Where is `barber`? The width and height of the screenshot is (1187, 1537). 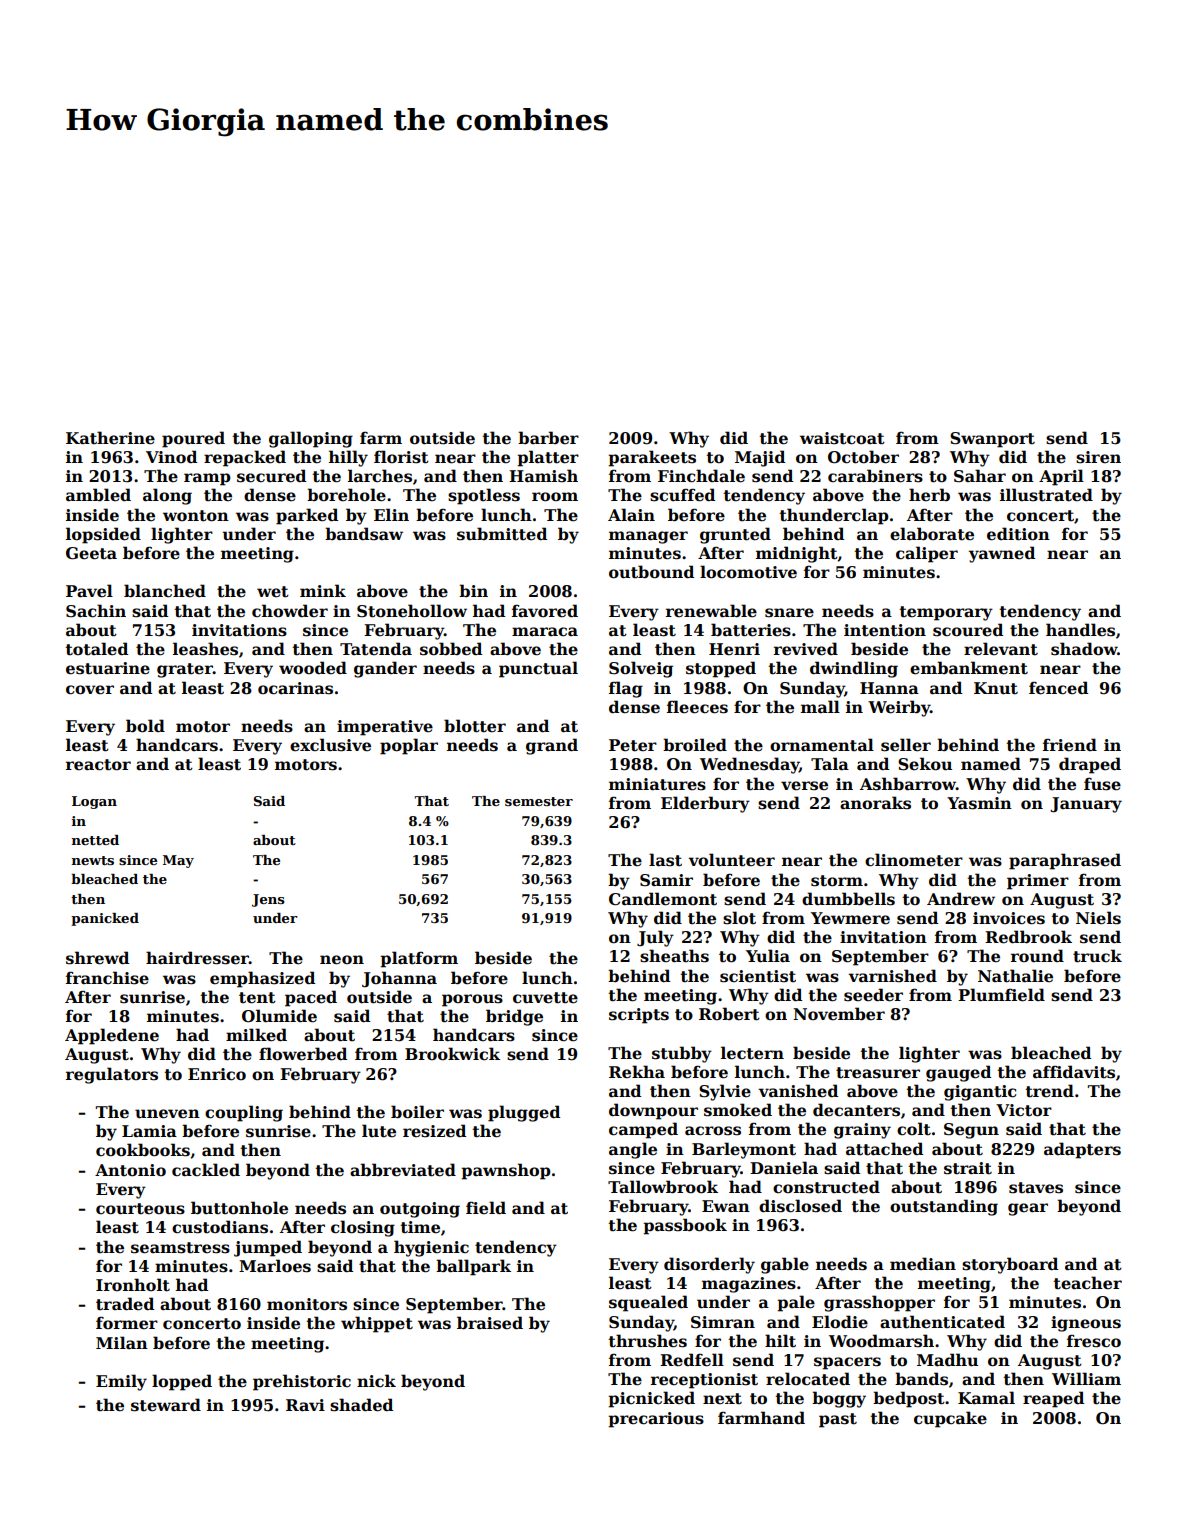
barber is located at coordinates (548, 438).
